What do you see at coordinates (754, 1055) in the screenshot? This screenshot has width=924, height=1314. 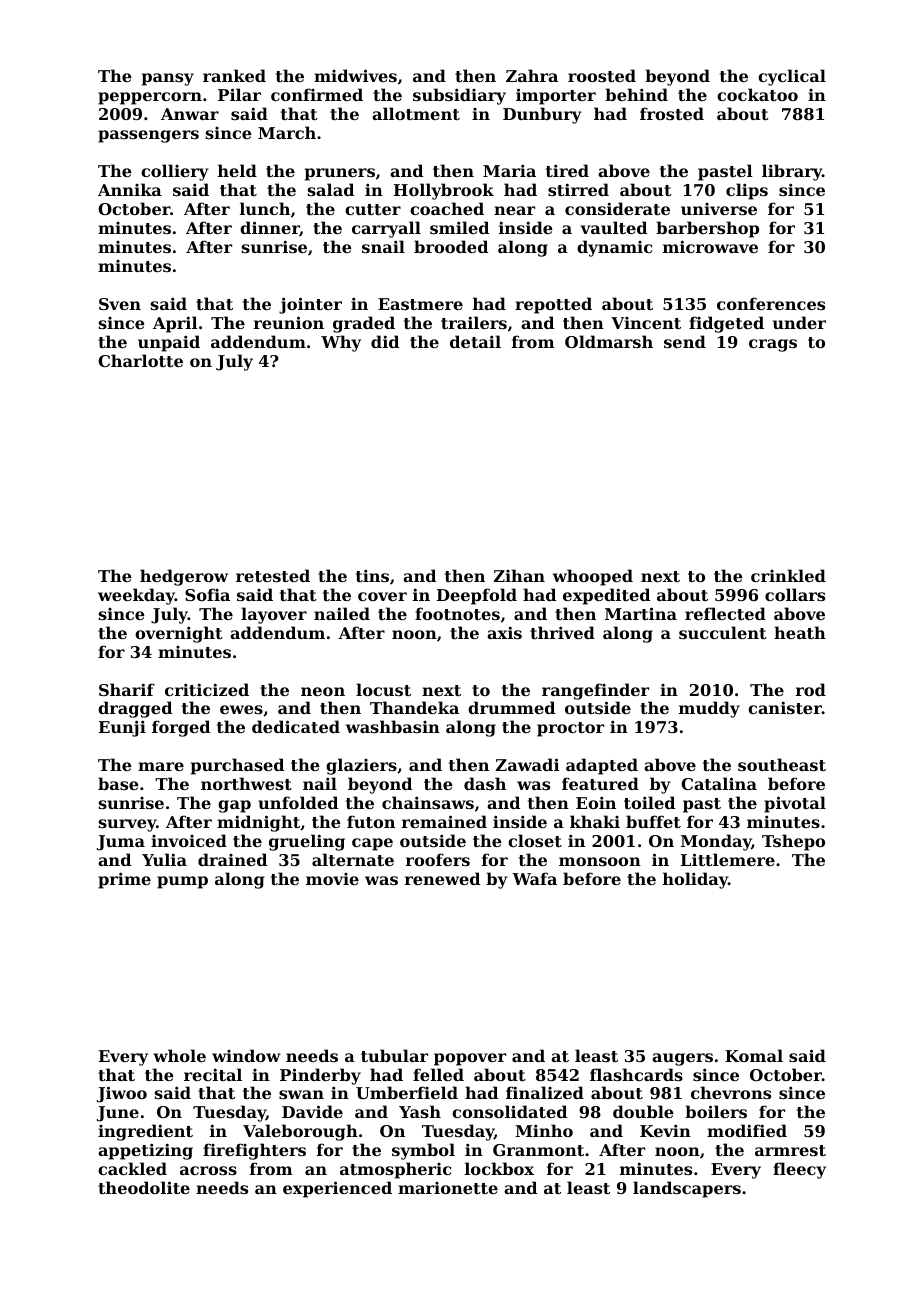 I see `Komal` at bounding box center [754, 1055].
